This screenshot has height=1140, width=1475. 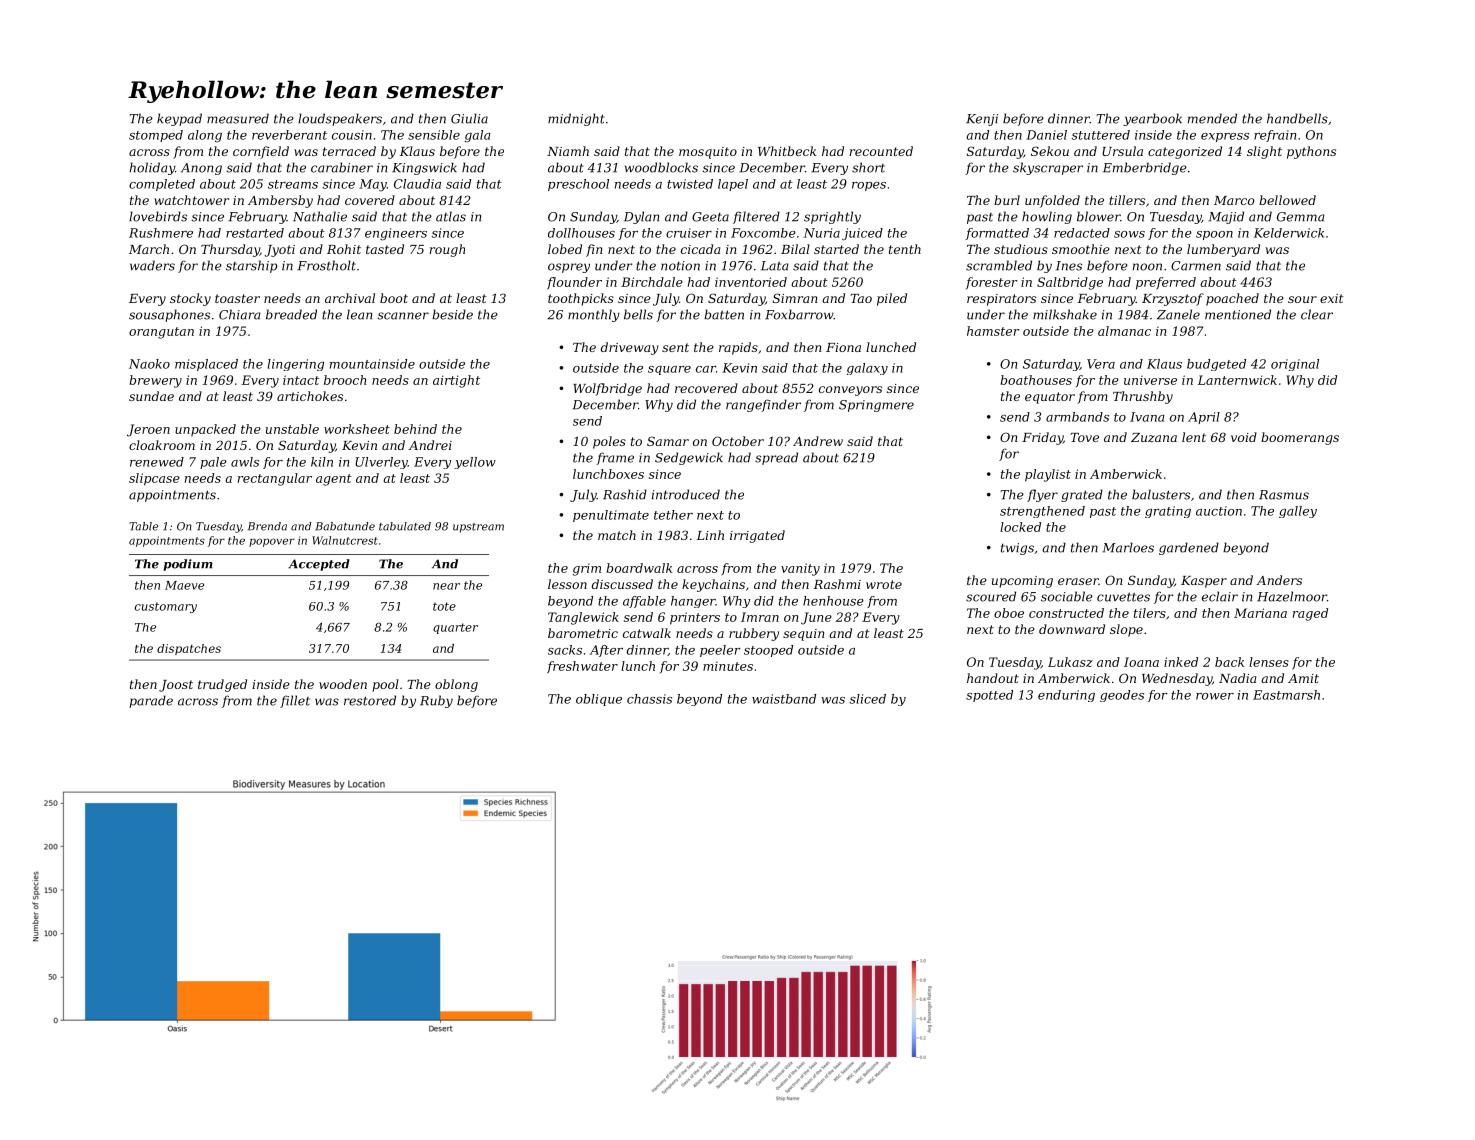 I want to click on oblique, so click(x=599, y=700).
